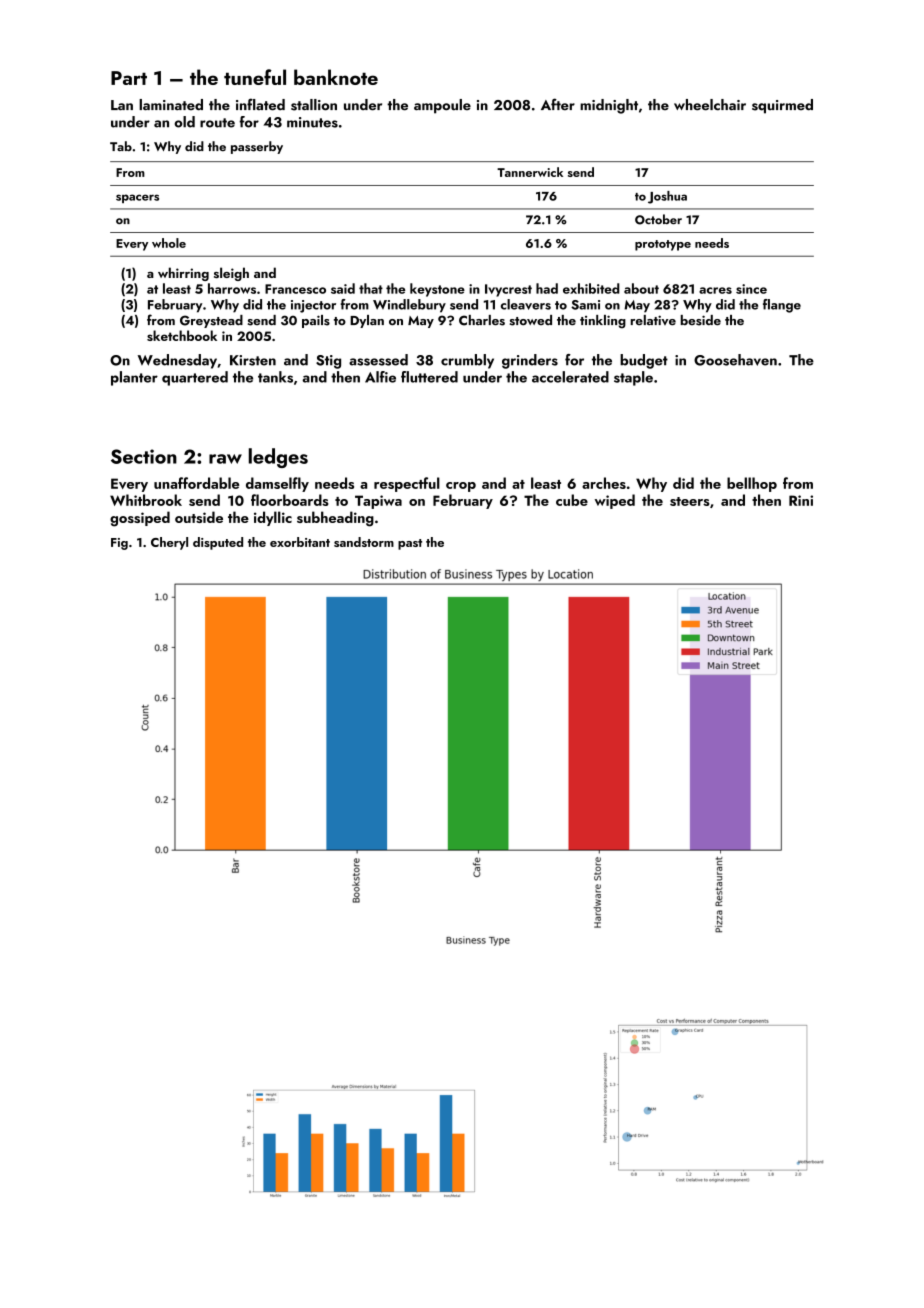 The image size is (924, 1308). I want to click on since, so click(751, 289).
